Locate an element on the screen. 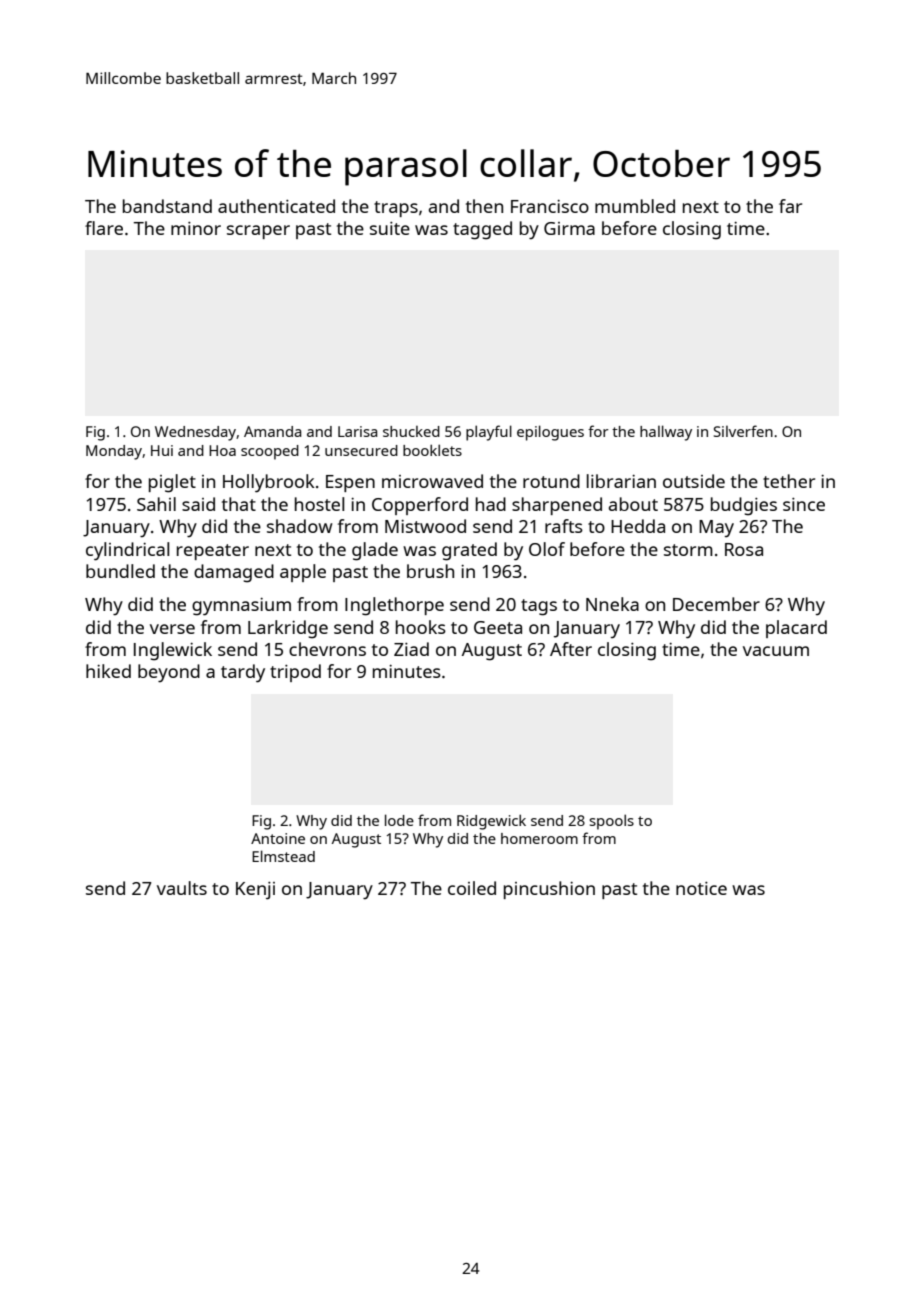  Hui is located at coordinates (162, 450).
